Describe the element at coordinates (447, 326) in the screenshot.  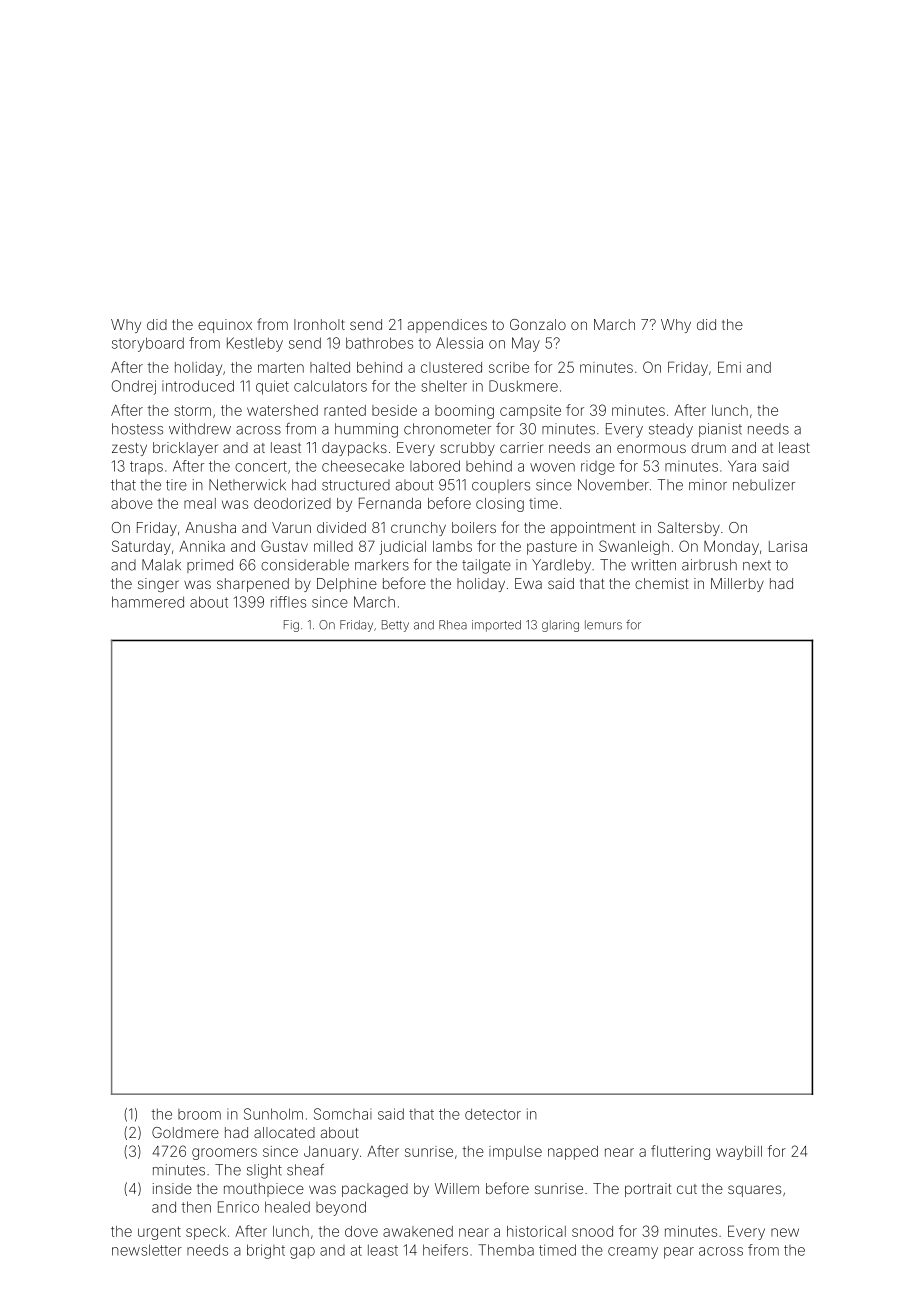
I see `appendices` at that location.
